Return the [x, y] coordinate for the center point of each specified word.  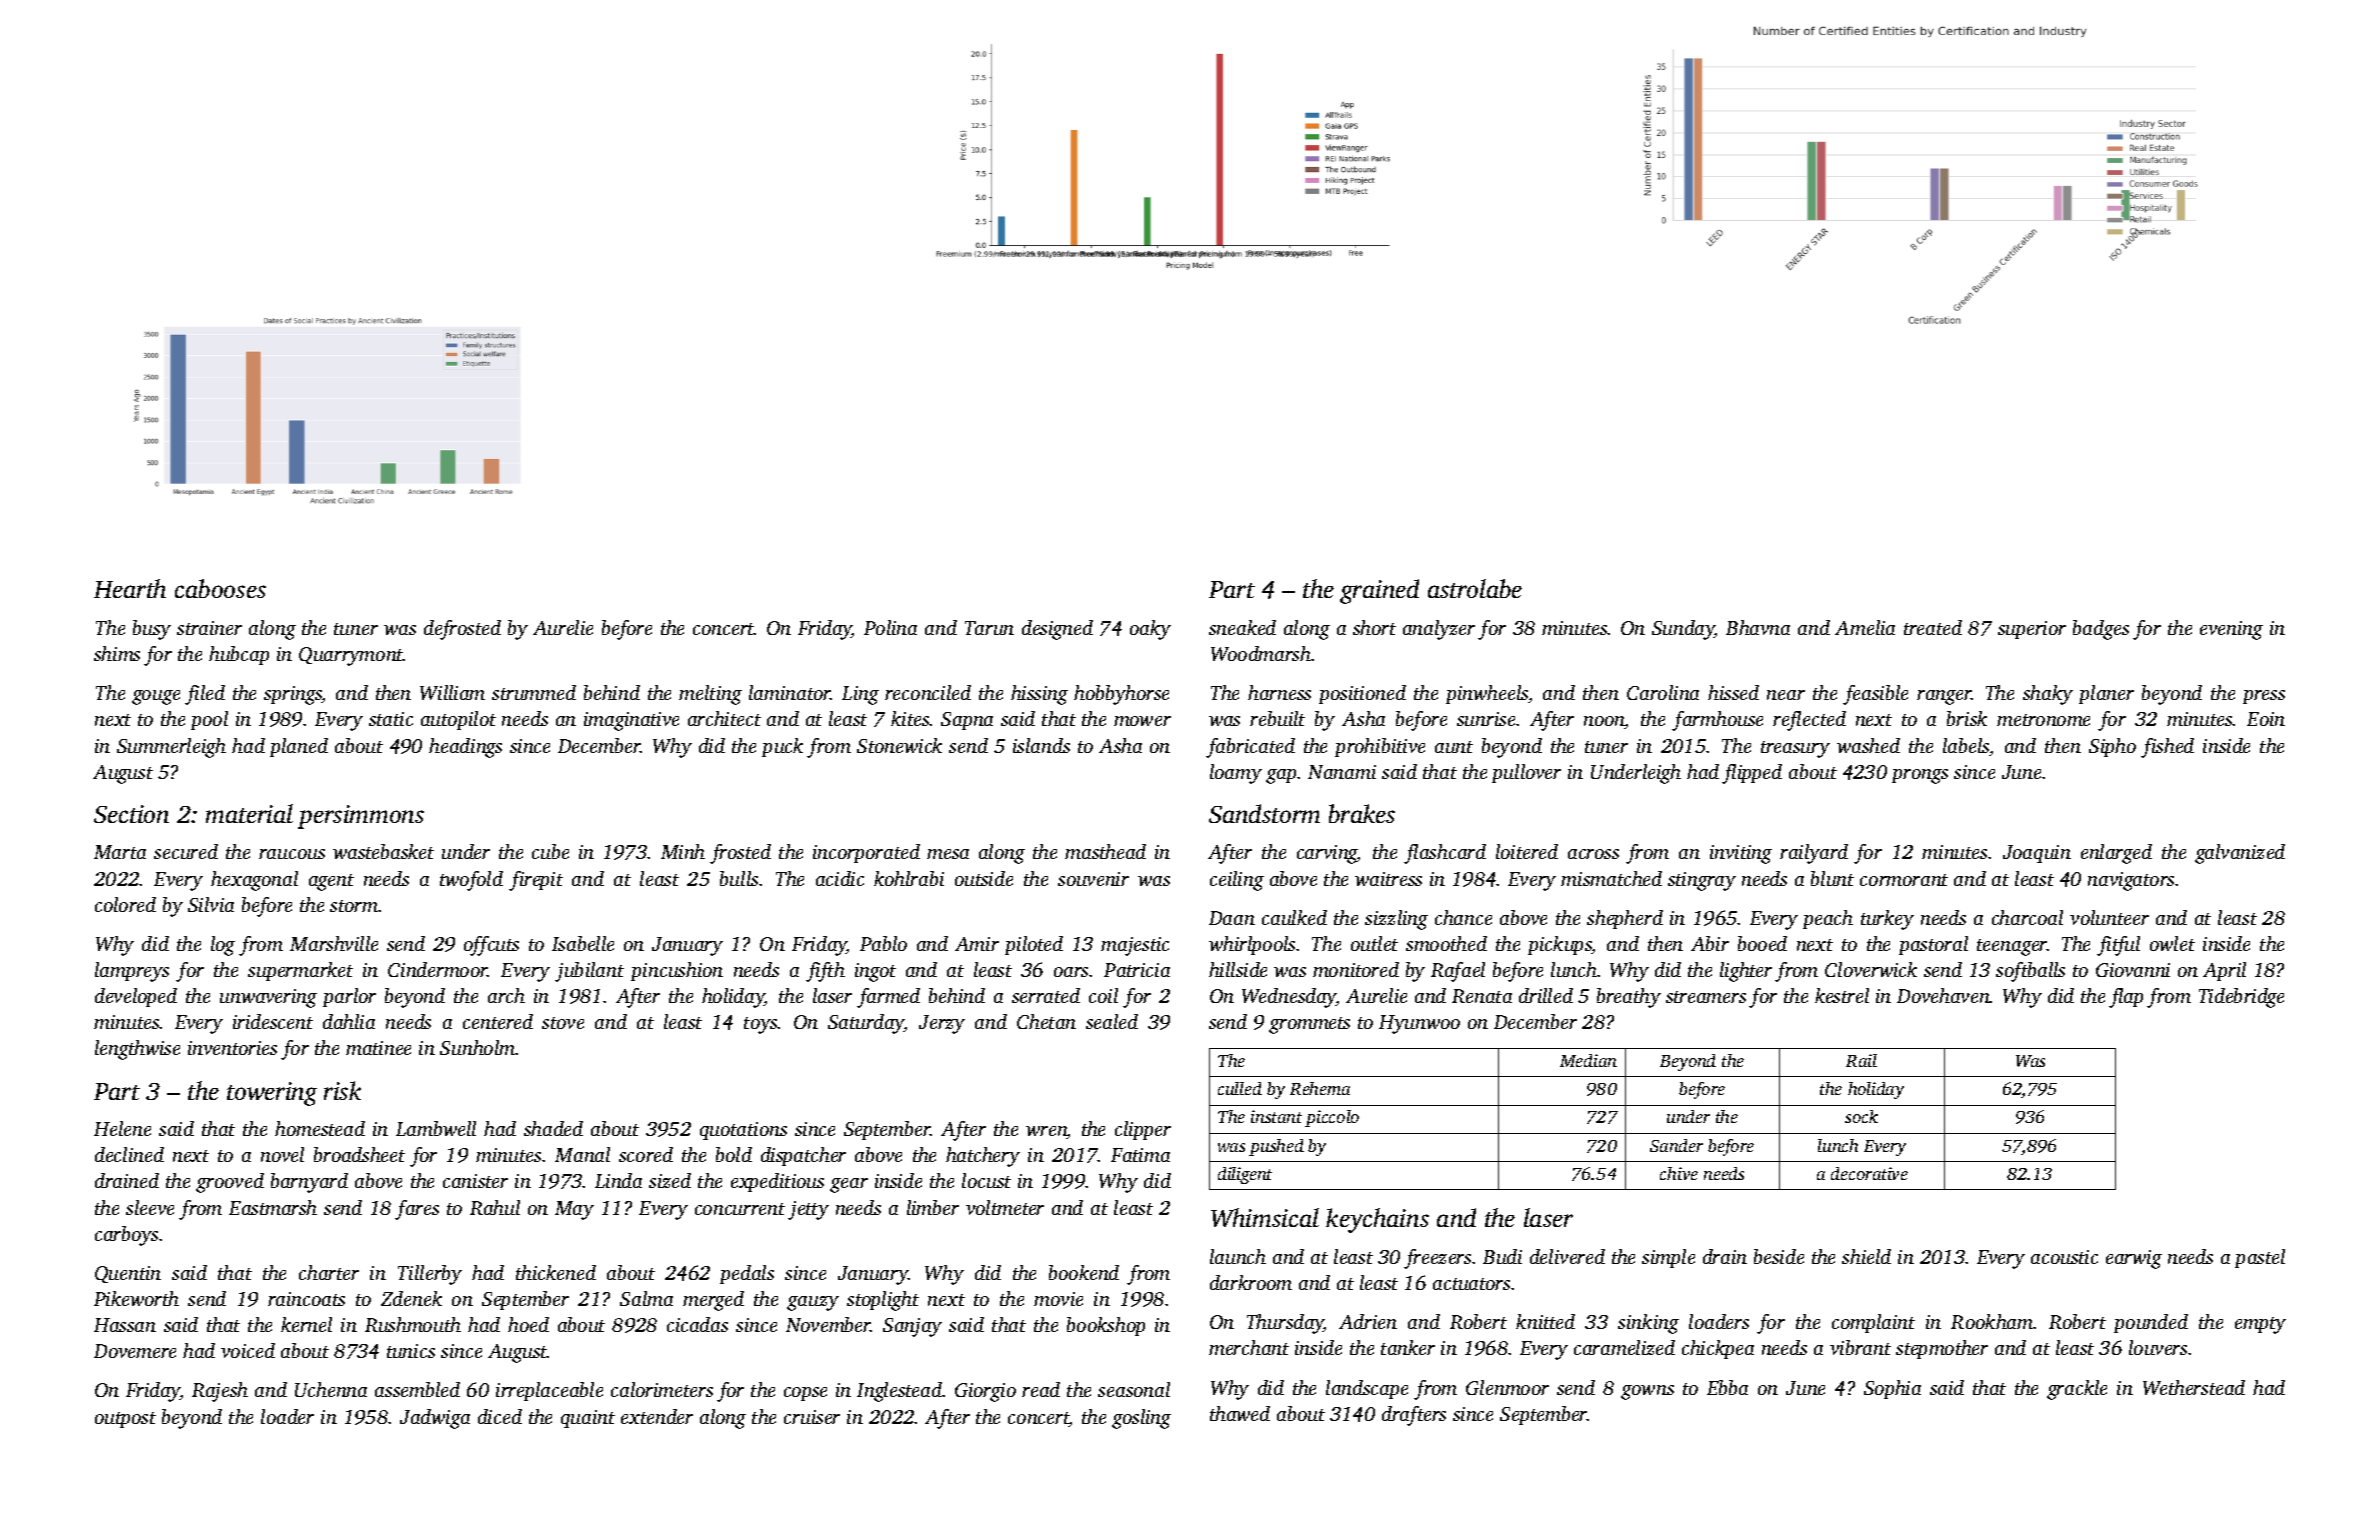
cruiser [812, 1417]
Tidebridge [2241, 998]
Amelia [1865, 627]
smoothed [1446, 943]
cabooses [220, 588]
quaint [588, 1419]
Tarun [989, 628]
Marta [120, 852]
